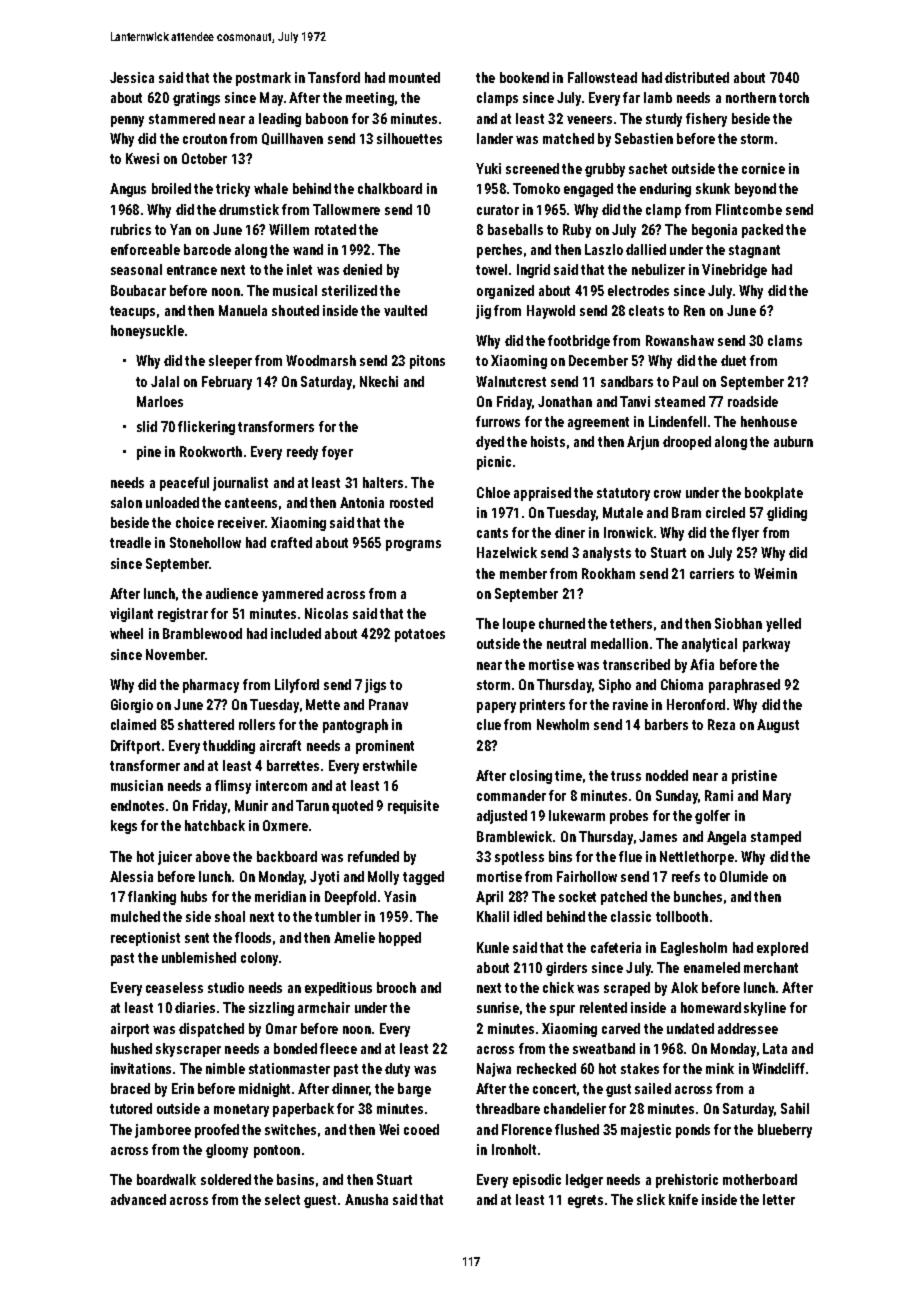  What do you see at coordinates (421, 1129) in the screenshot?
I see `cooed` at bounding box center [421, 1129].
